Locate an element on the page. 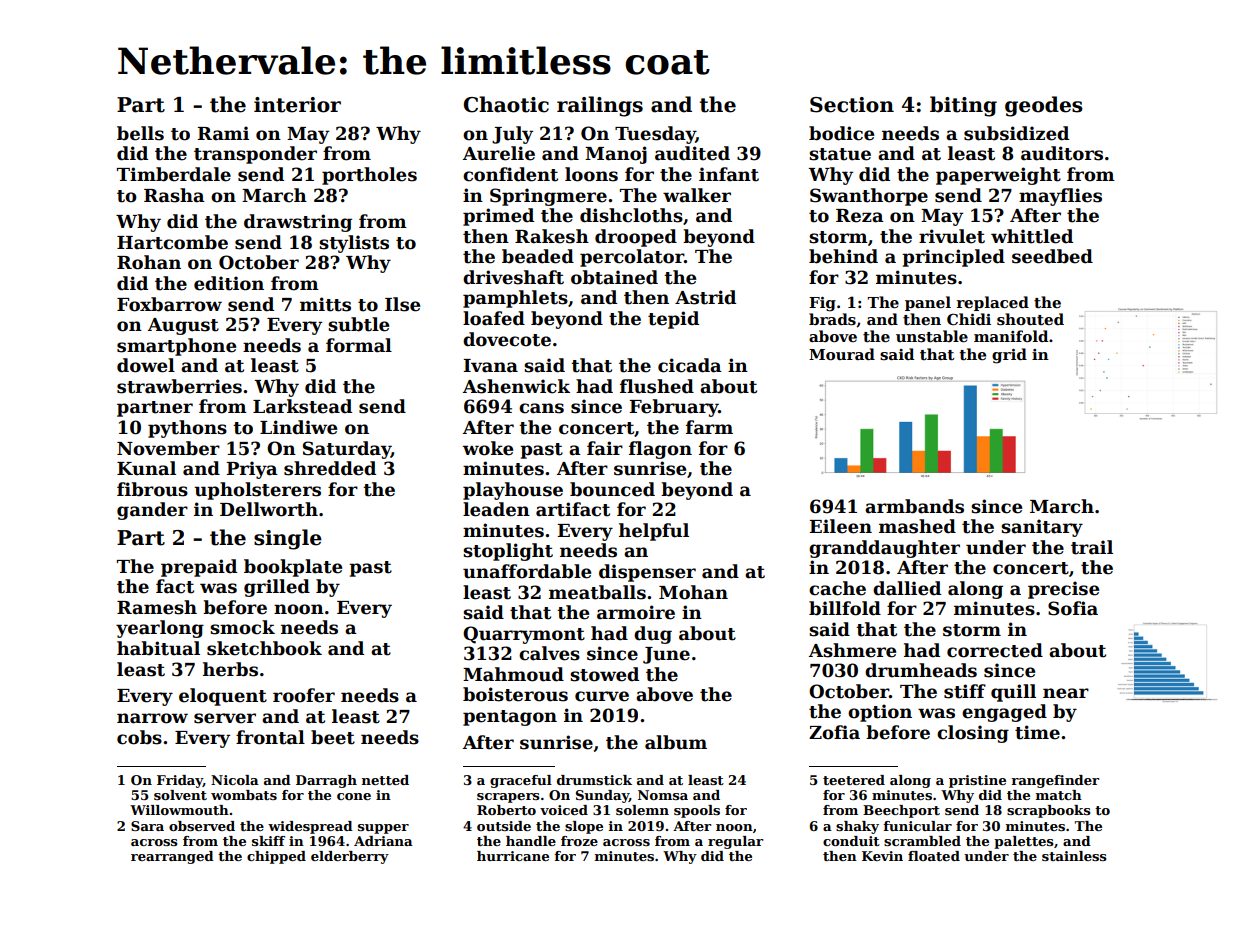 The image size is (1233, 952). slope is located at coordinates (584, 827).
